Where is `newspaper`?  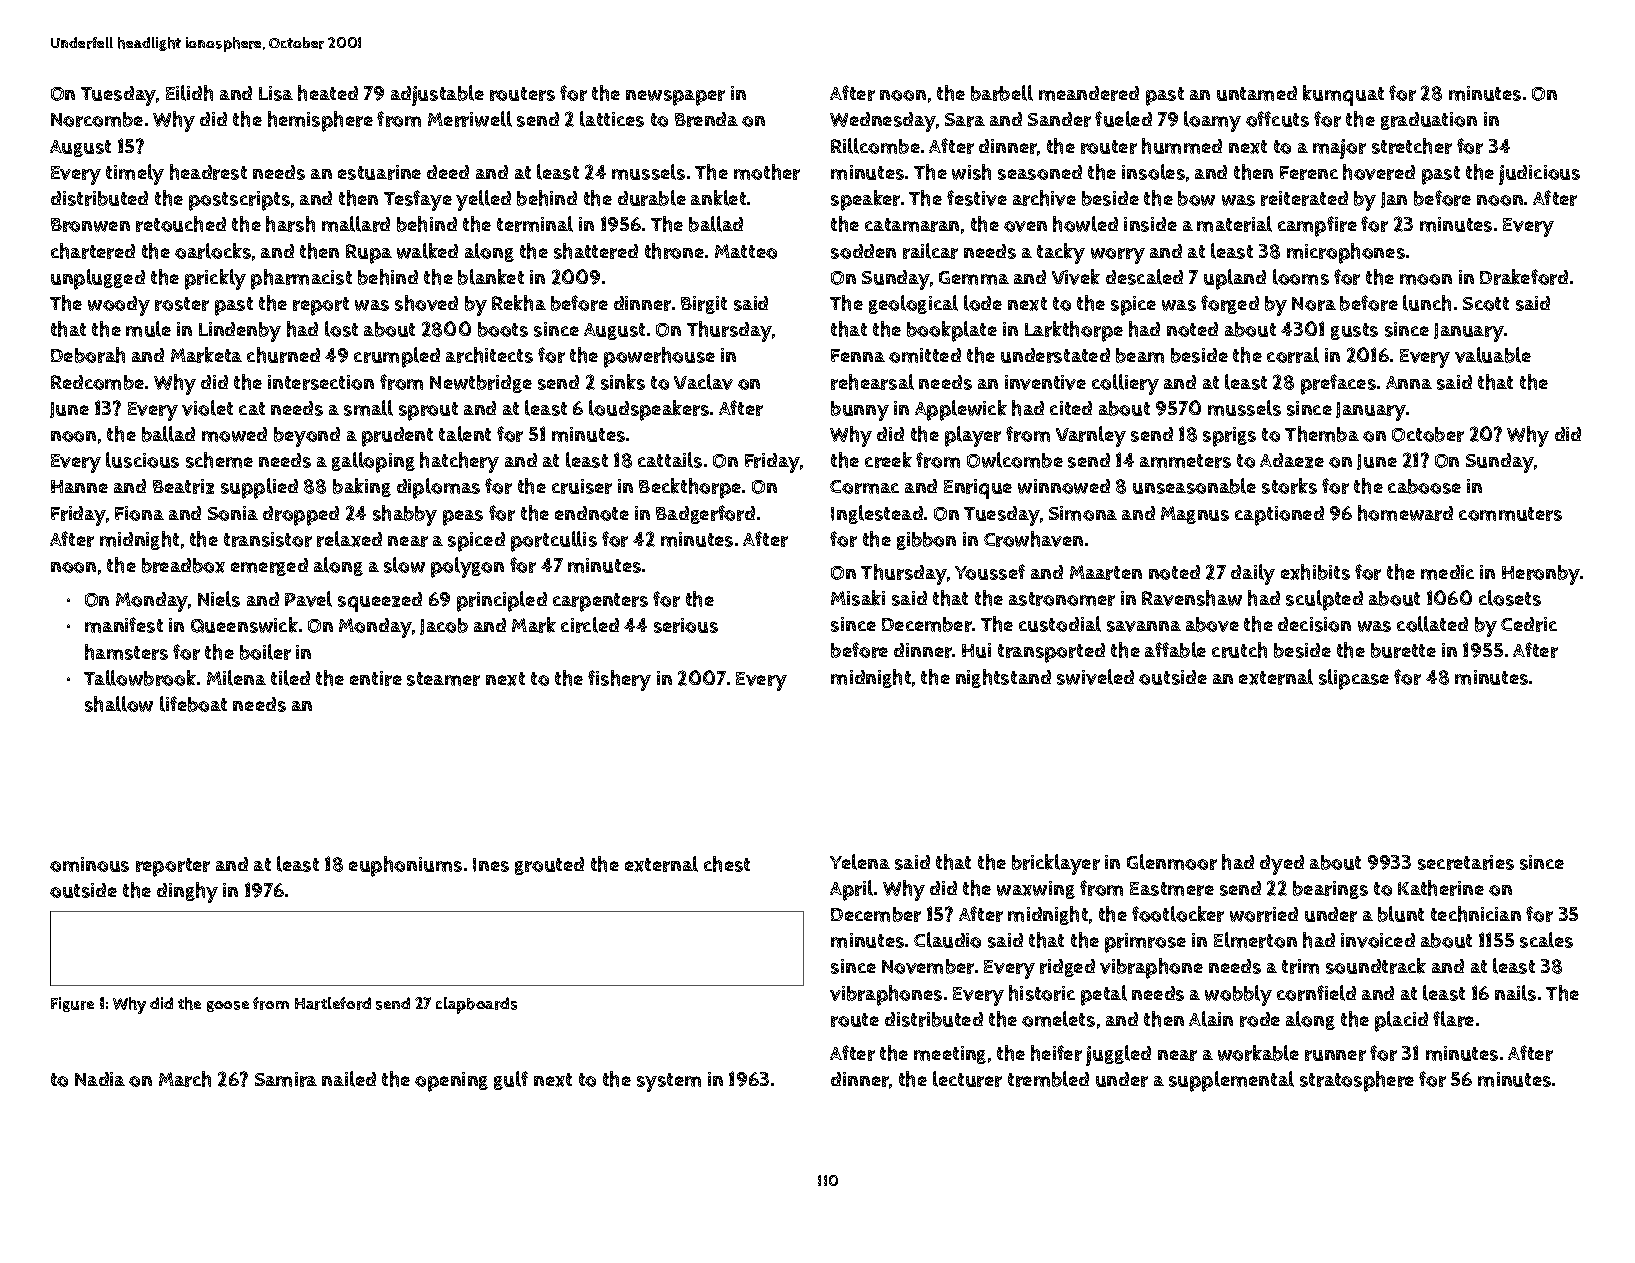 newspaper is located at coordinates (675, 98).
